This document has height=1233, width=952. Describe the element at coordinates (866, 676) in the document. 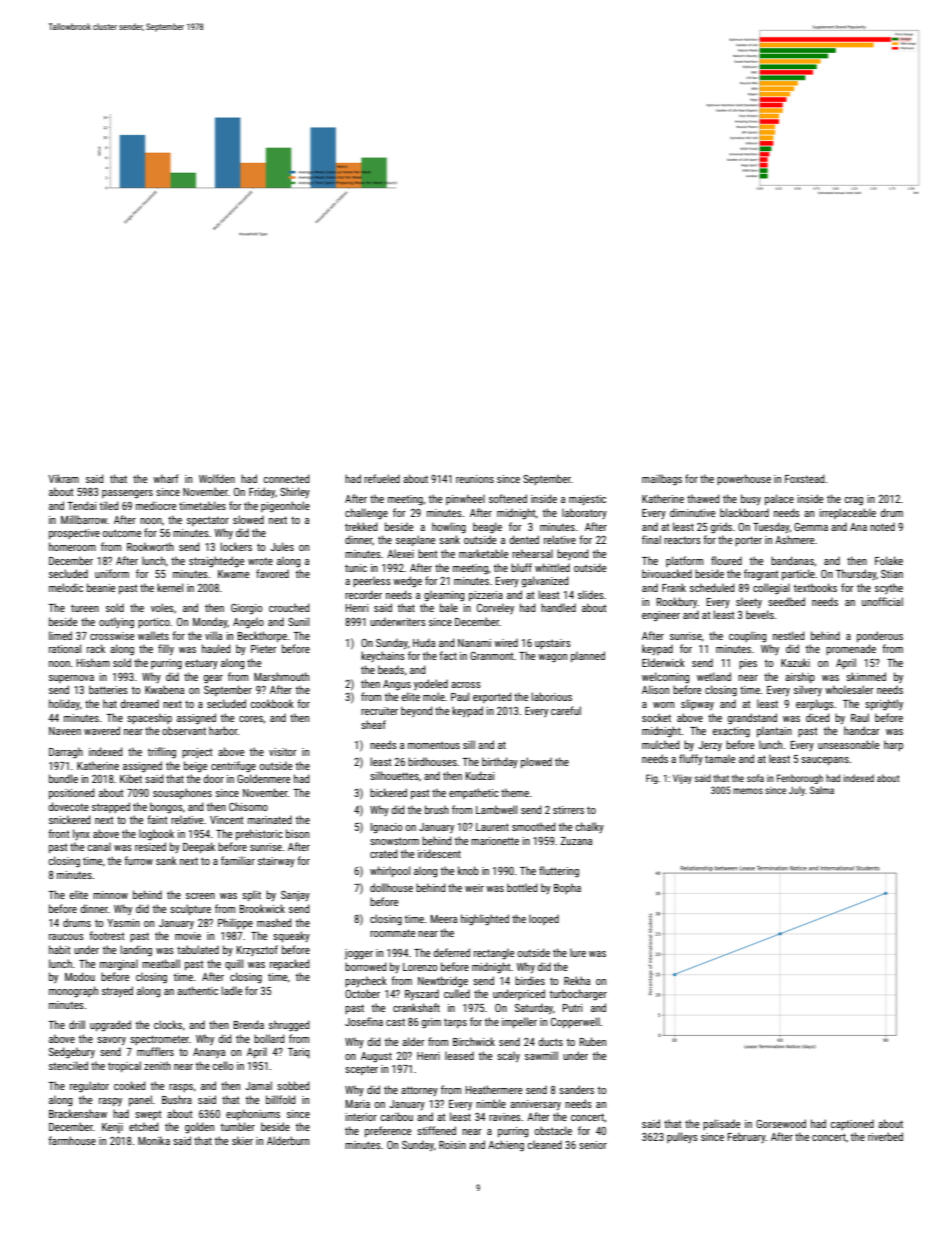

I see `skimmed` at that location.
